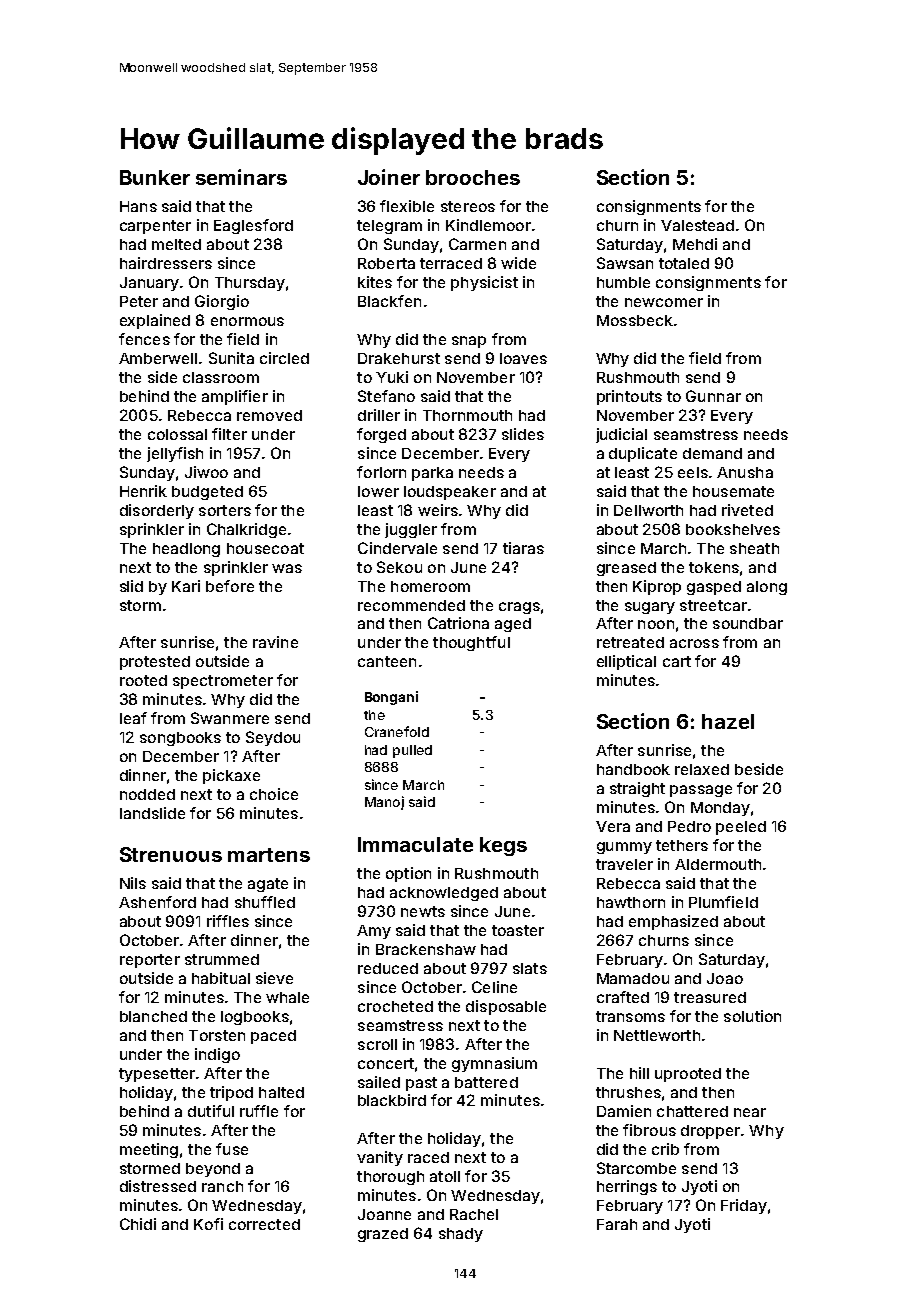 The width and height of the screenshot is (908, 1316). Describe the element at coordinates (138, 206) in the screenshot. I see `Hans` at that location.
